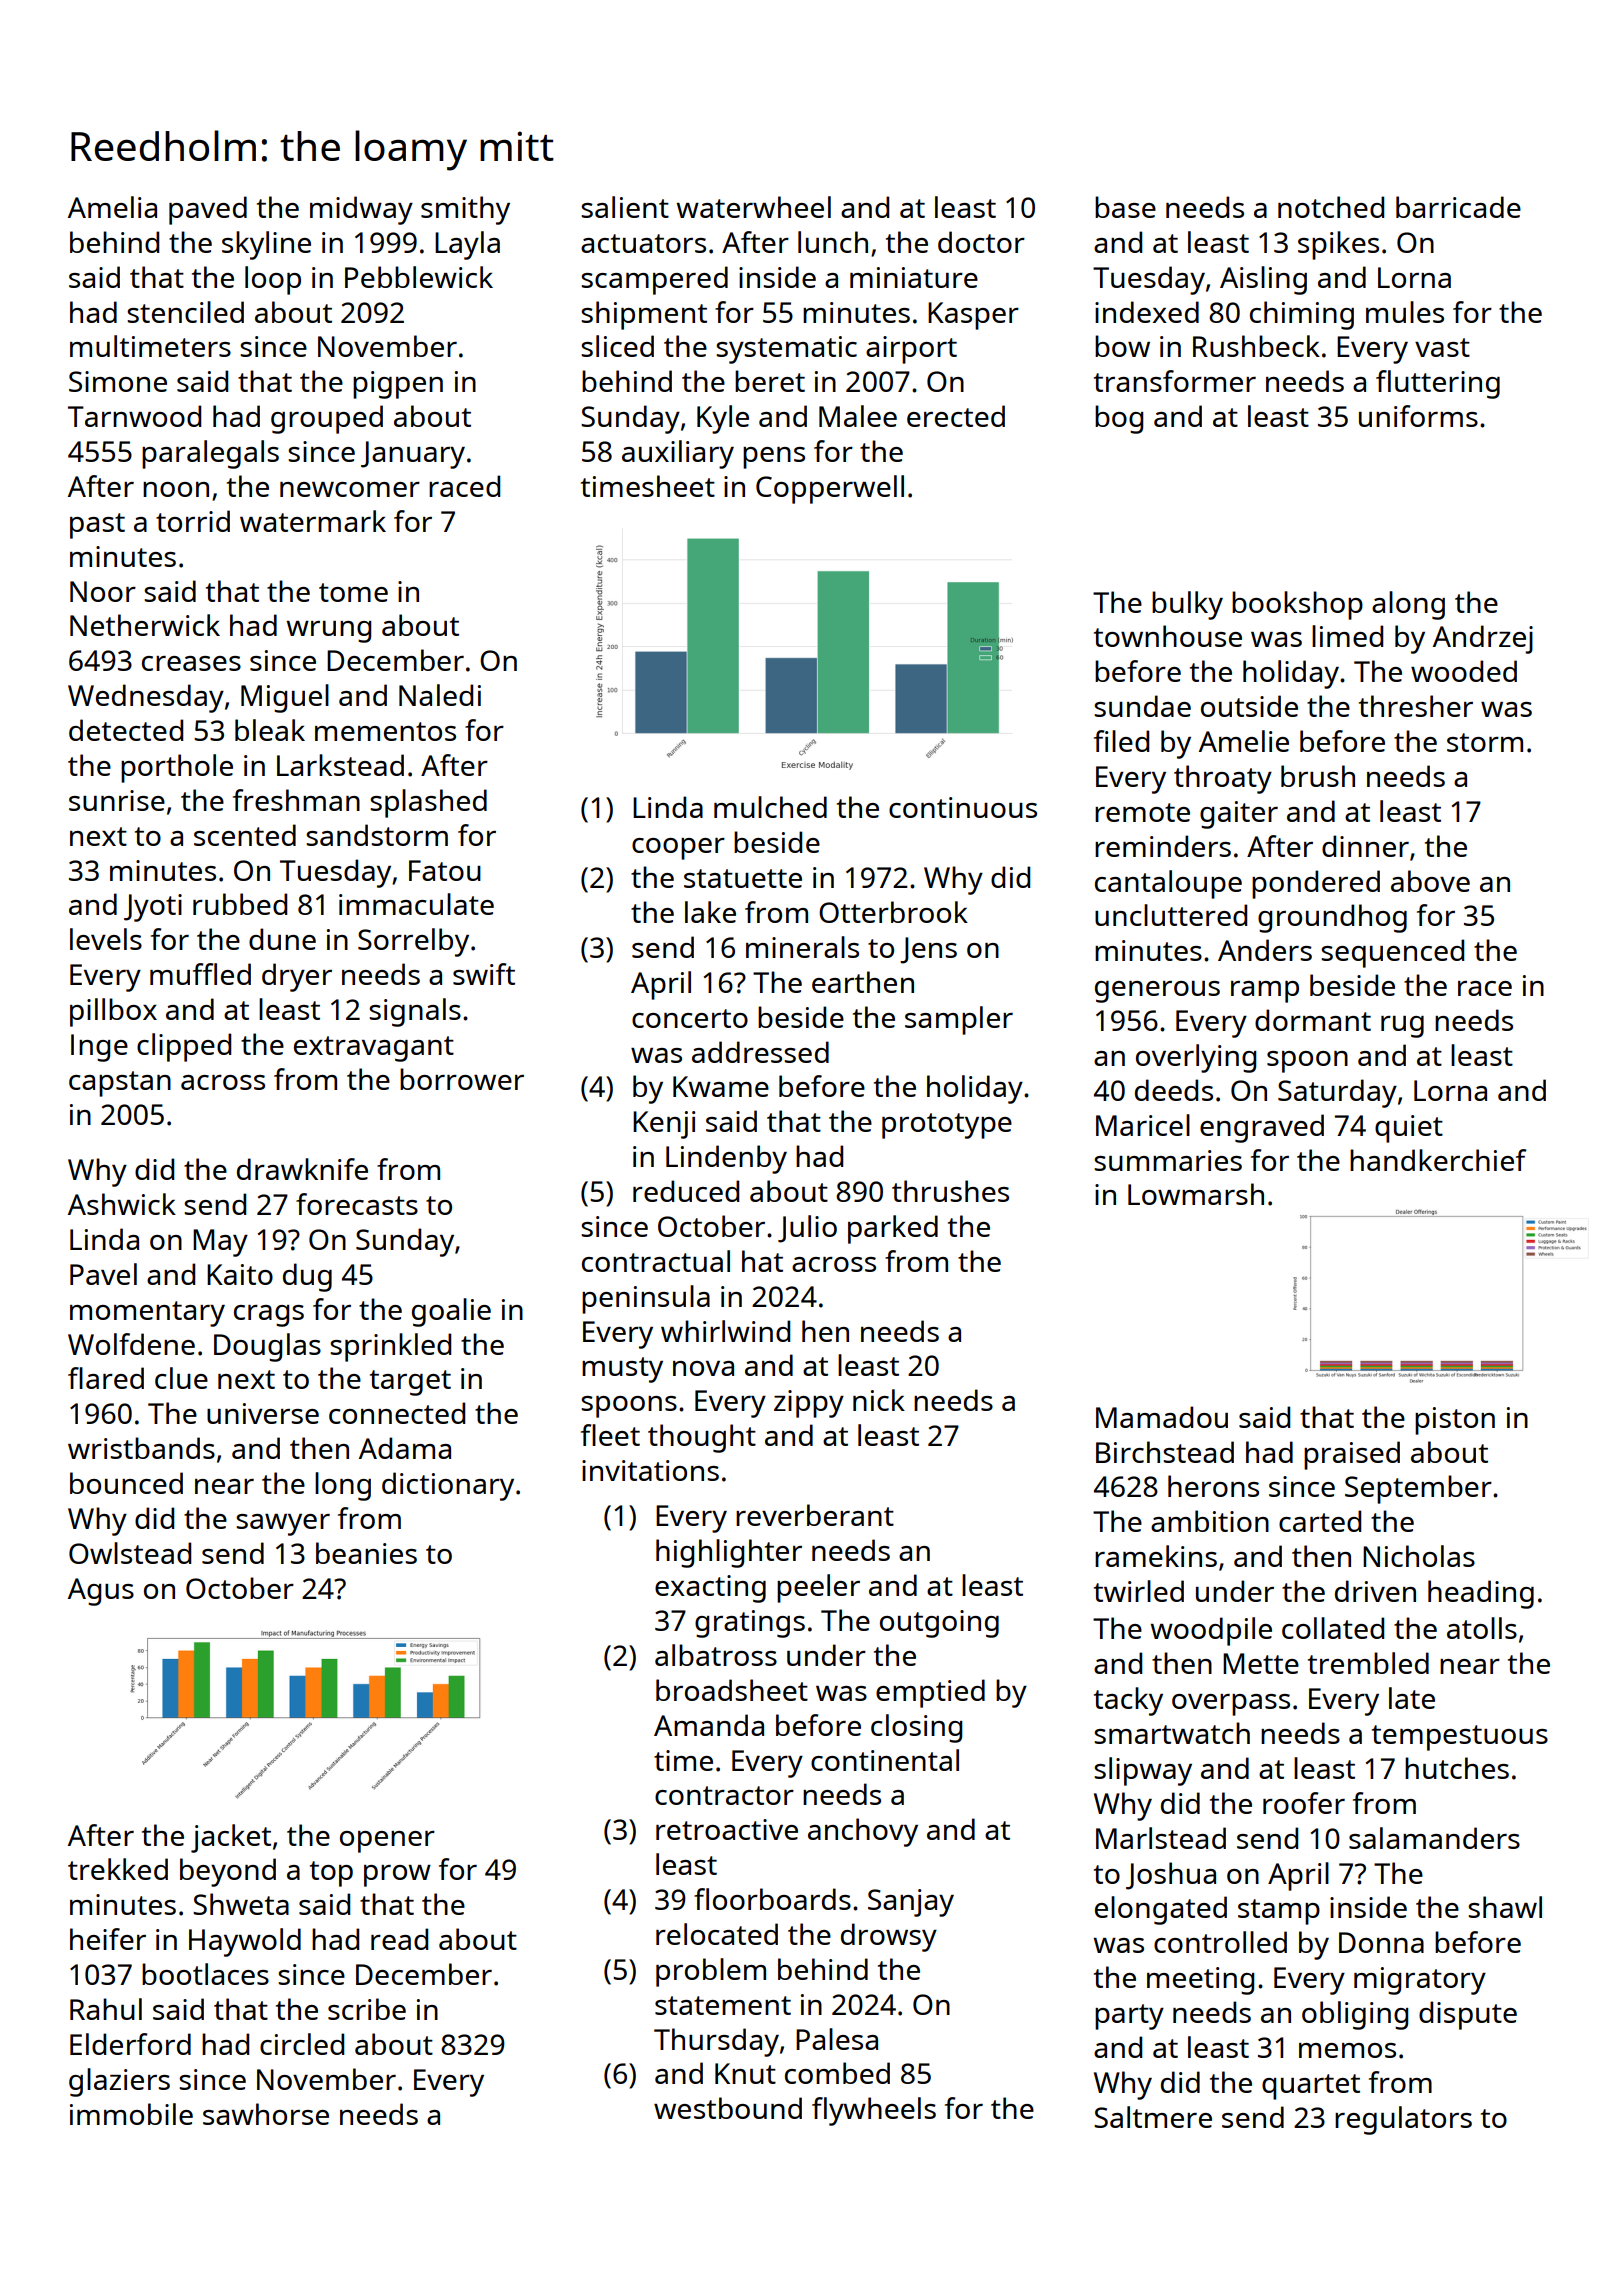 The width and height of the screenshot is (1620, 2292). Describe the element at coordinates (266, 2114) in the screenshot. I see `sawhorse` at that location.
